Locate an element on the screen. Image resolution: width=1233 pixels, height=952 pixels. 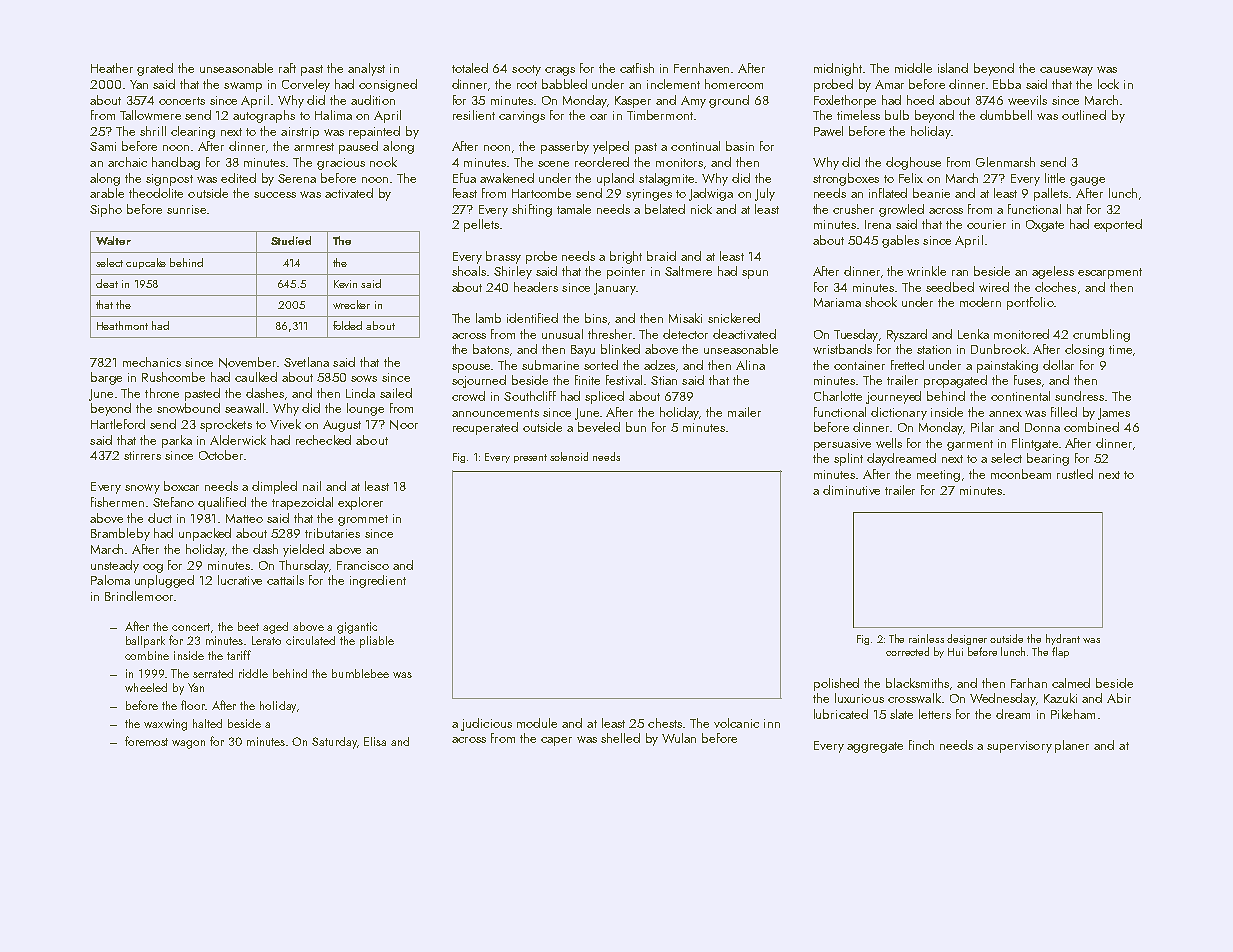
ingredient is located at coordinates (378, 581).
